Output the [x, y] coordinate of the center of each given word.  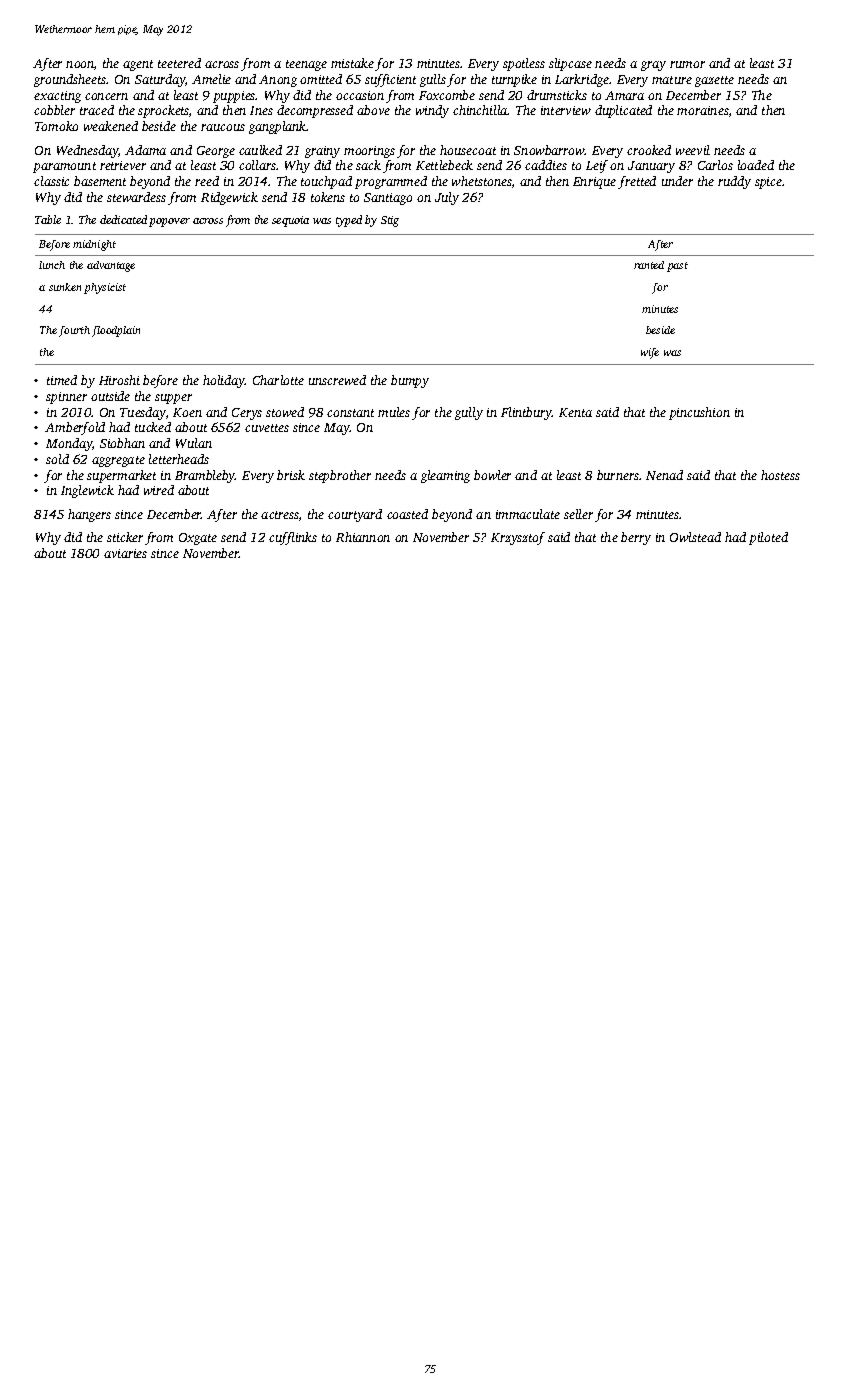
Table [48, 219]
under [677, 181]
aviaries [125, 553]
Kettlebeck [444, 165]
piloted [768, 538]
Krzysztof [518, 538]
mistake [352, 63]
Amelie [211, 79]
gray [653, 66]
